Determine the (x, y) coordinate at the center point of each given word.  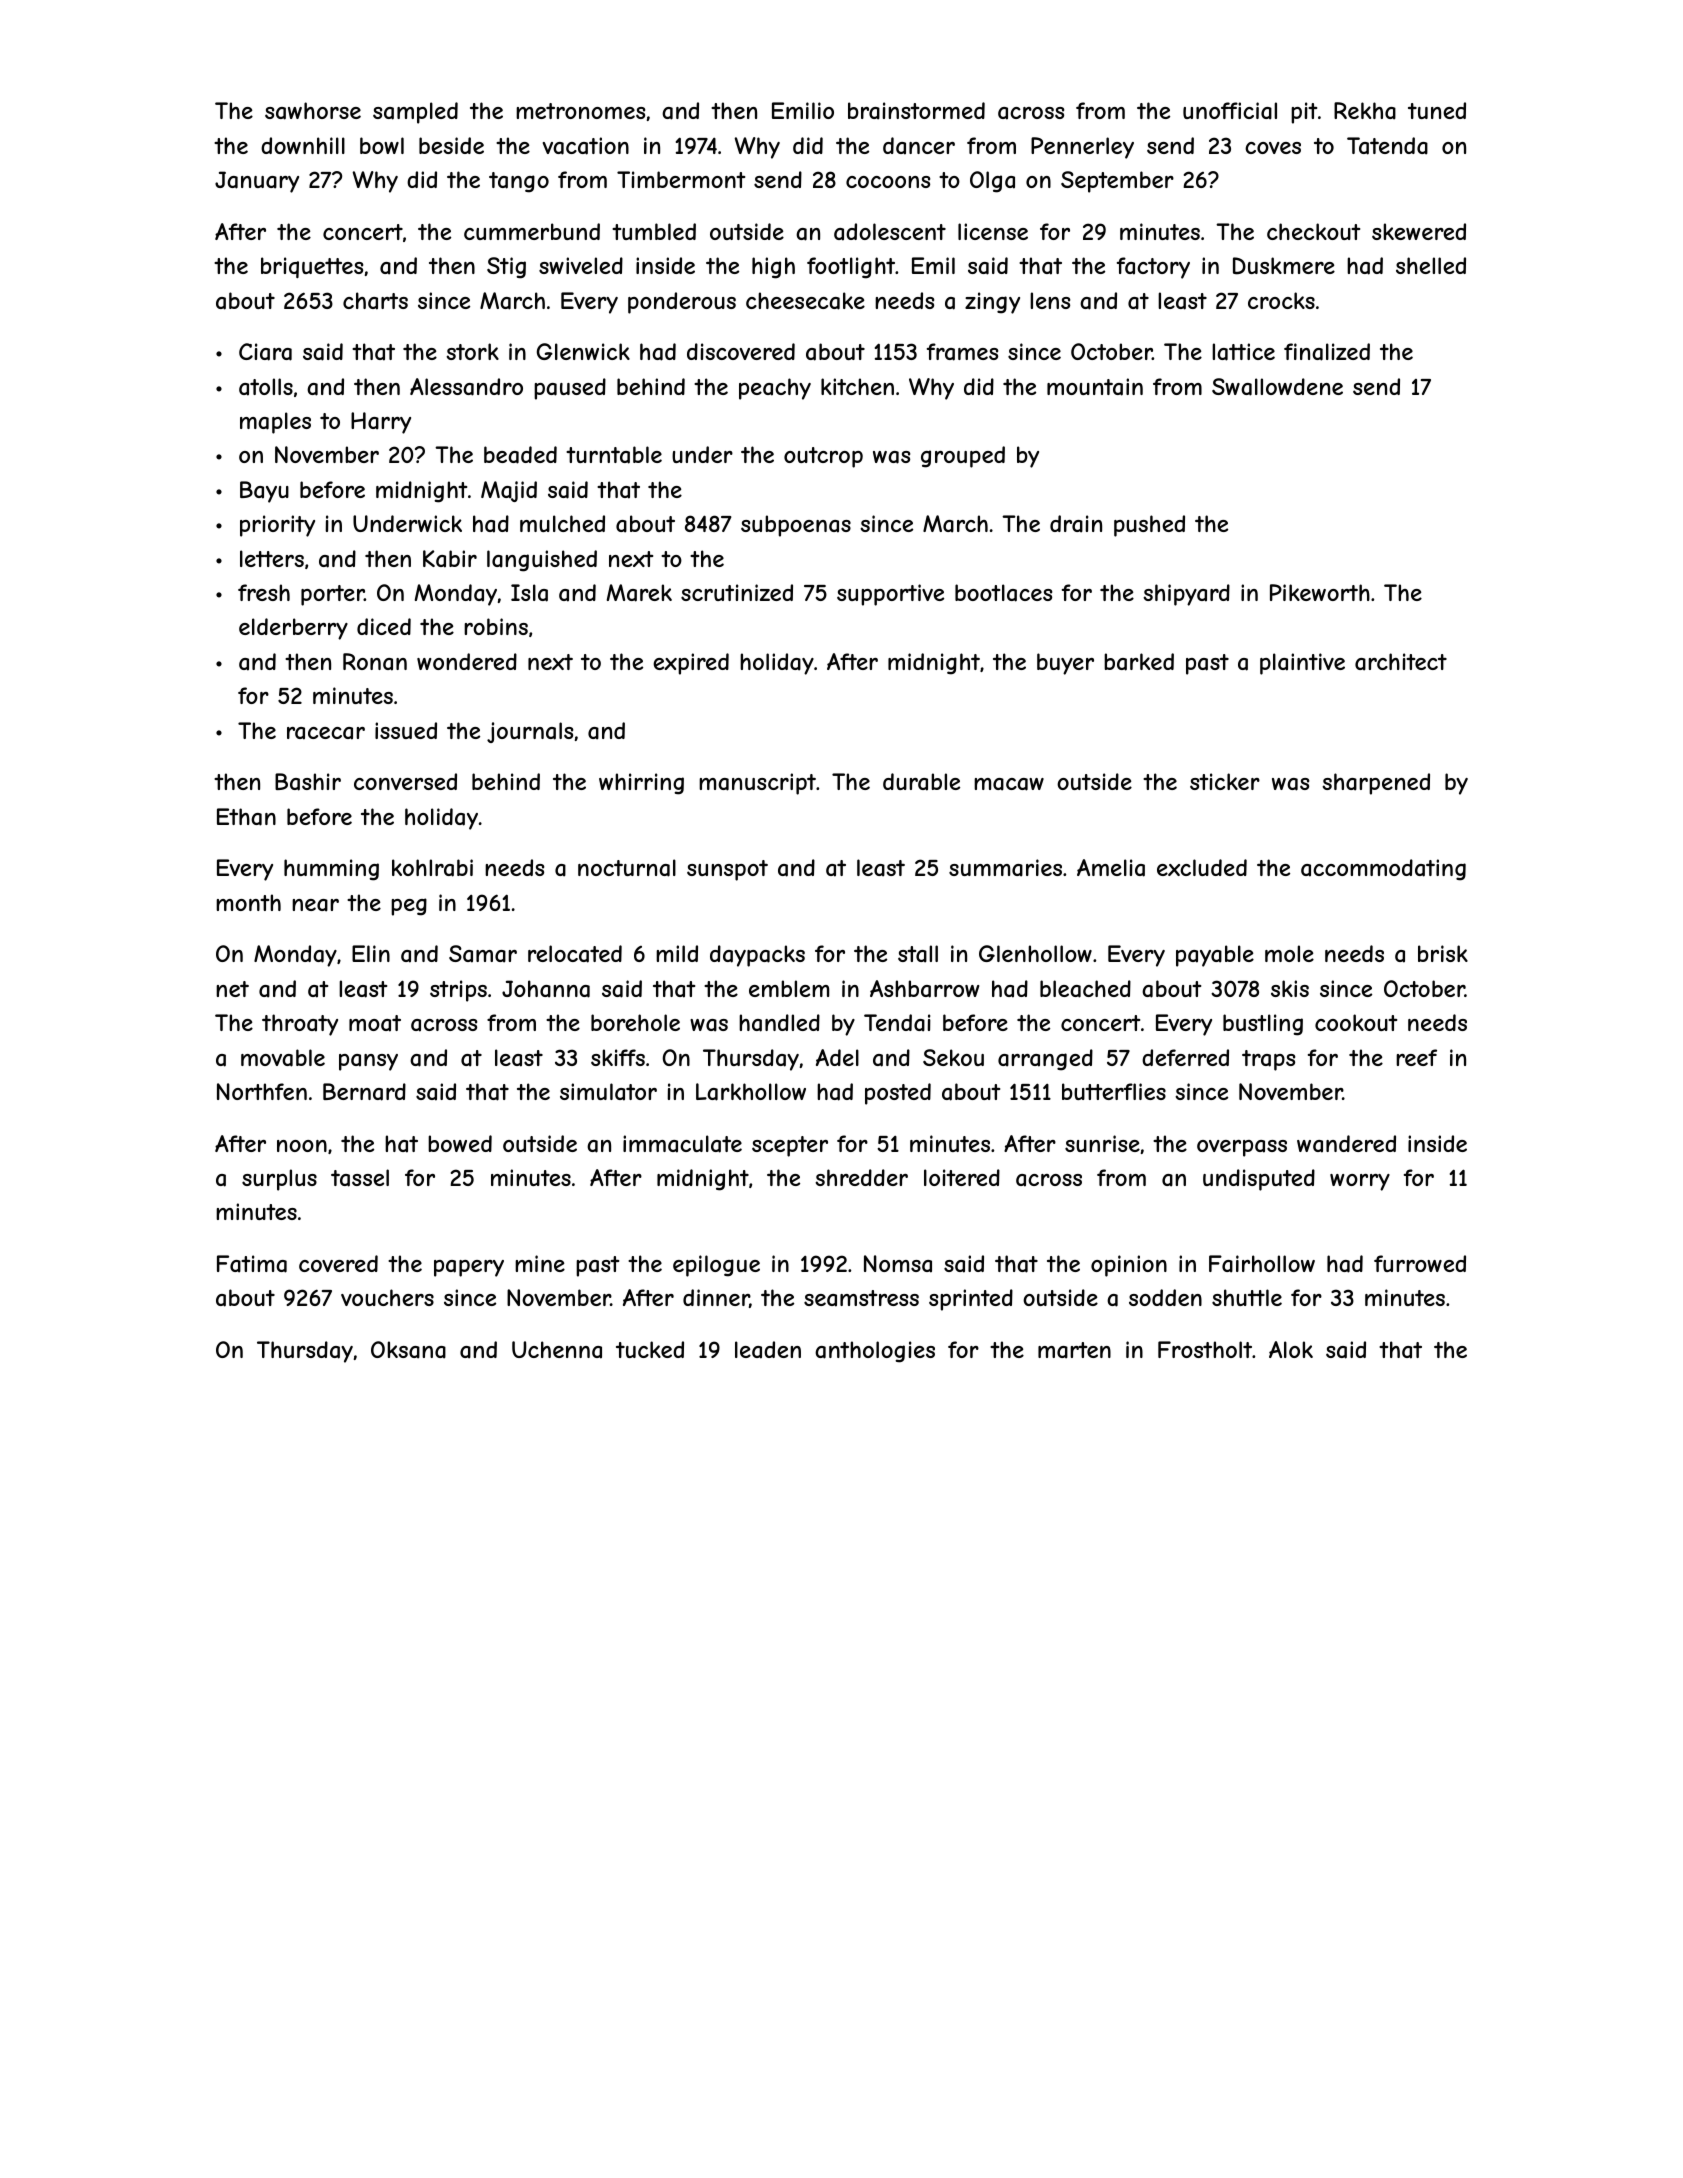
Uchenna (557, 1350)
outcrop (823, 457)
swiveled (581, 265)
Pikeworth (1320, 592)
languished (542, 561)
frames (962, 352)
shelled (1431, 265)
